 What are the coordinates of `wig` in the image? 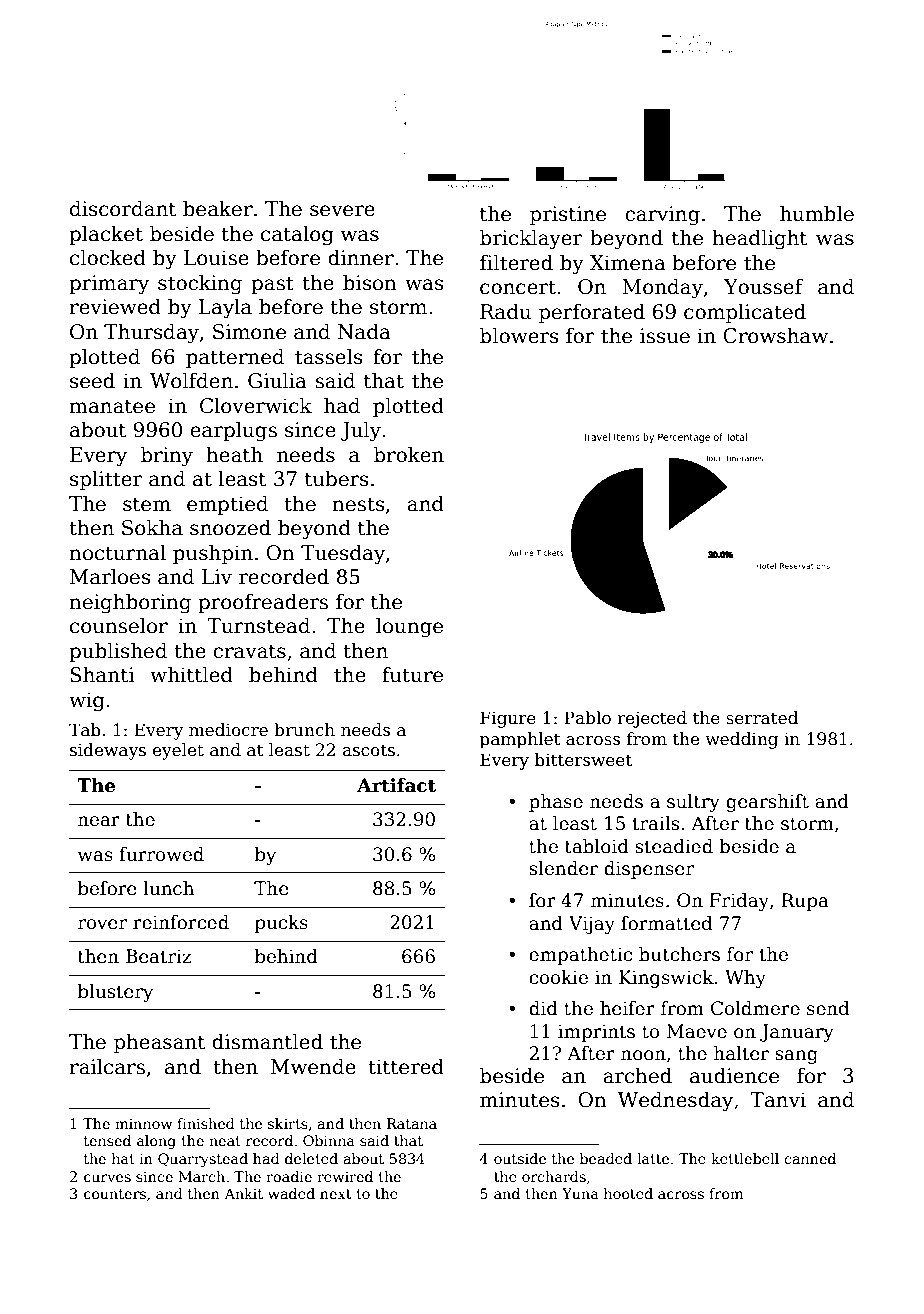 It's located at (87, 702).
